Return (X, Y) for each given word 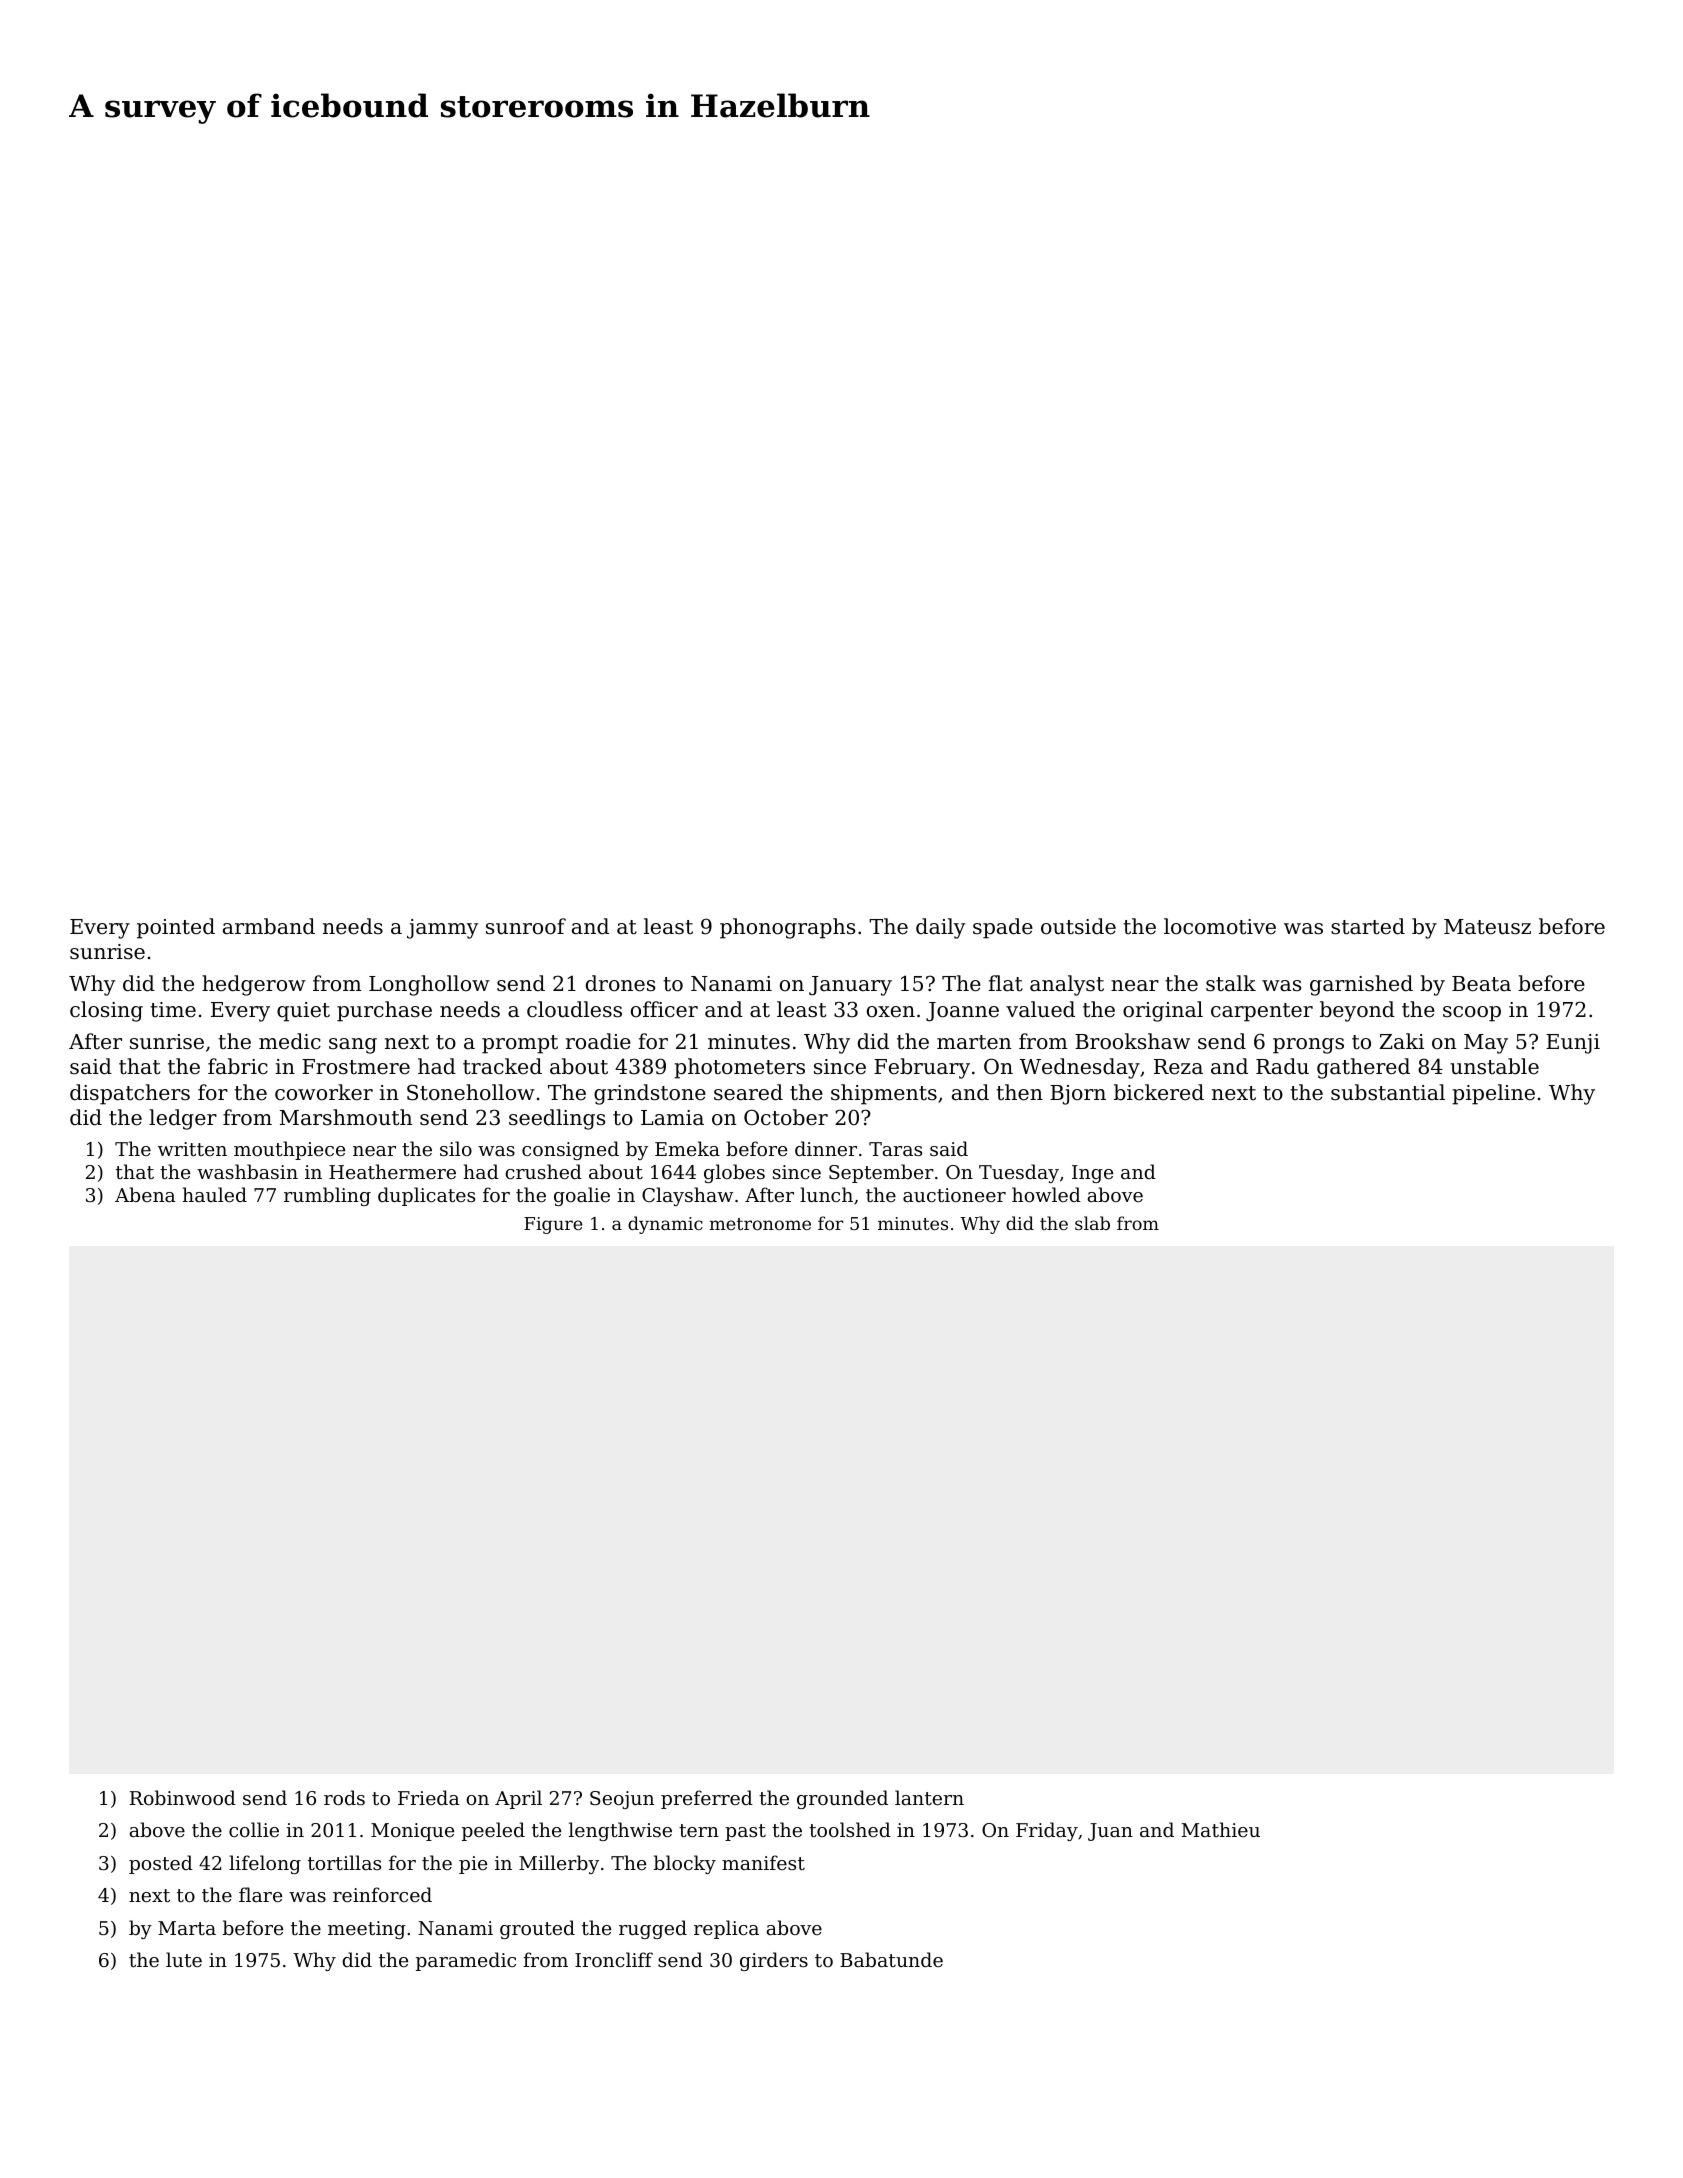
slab (1092, 1223)
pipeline (1493, 1094)
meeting (367, 1930)
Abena (145, 1194)
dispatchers (130, 1094)
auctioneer (954, 1195)
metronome (760, 1224)
